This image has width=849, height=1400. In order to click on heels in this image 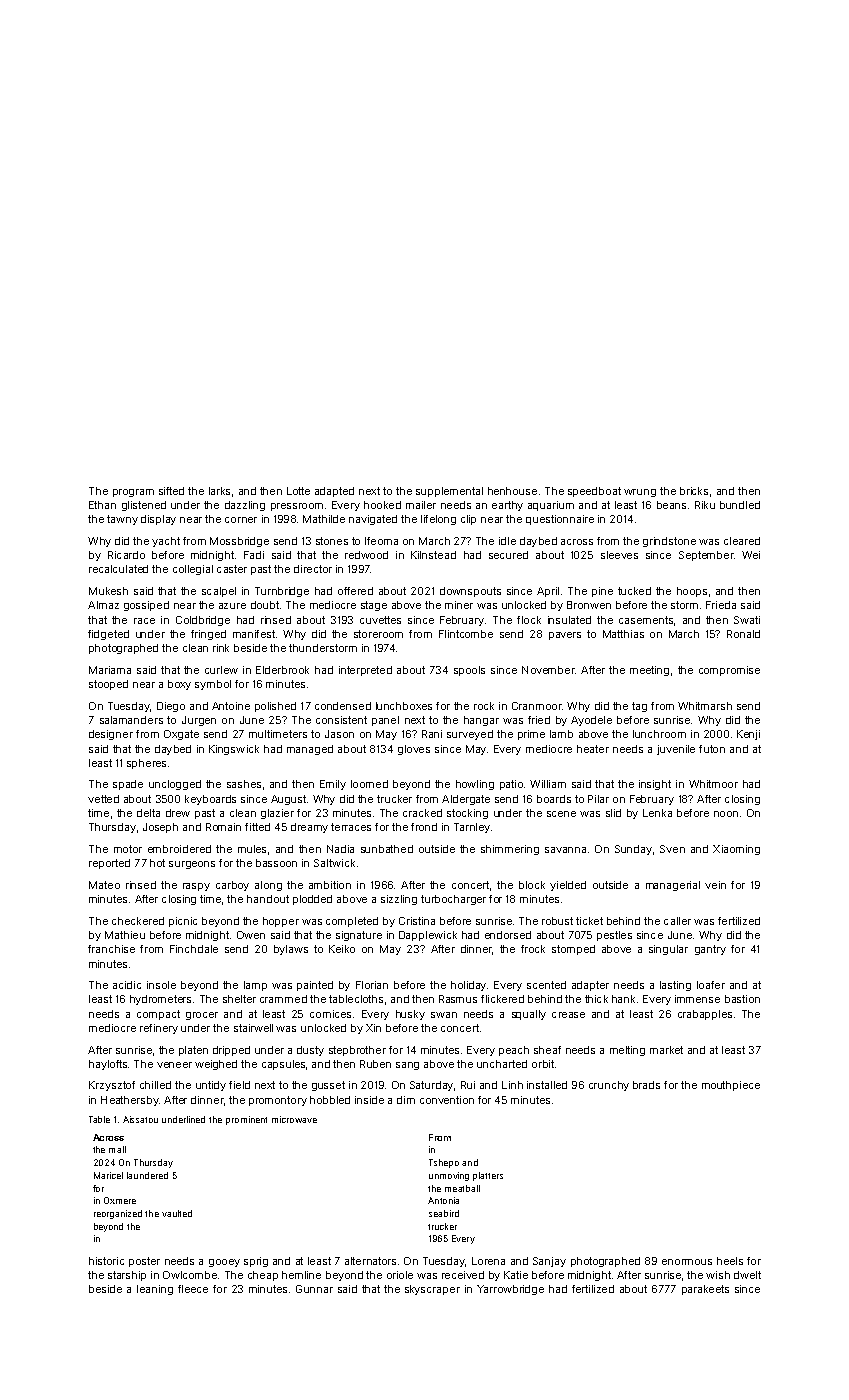, I will do `click(730, 1261)`.
